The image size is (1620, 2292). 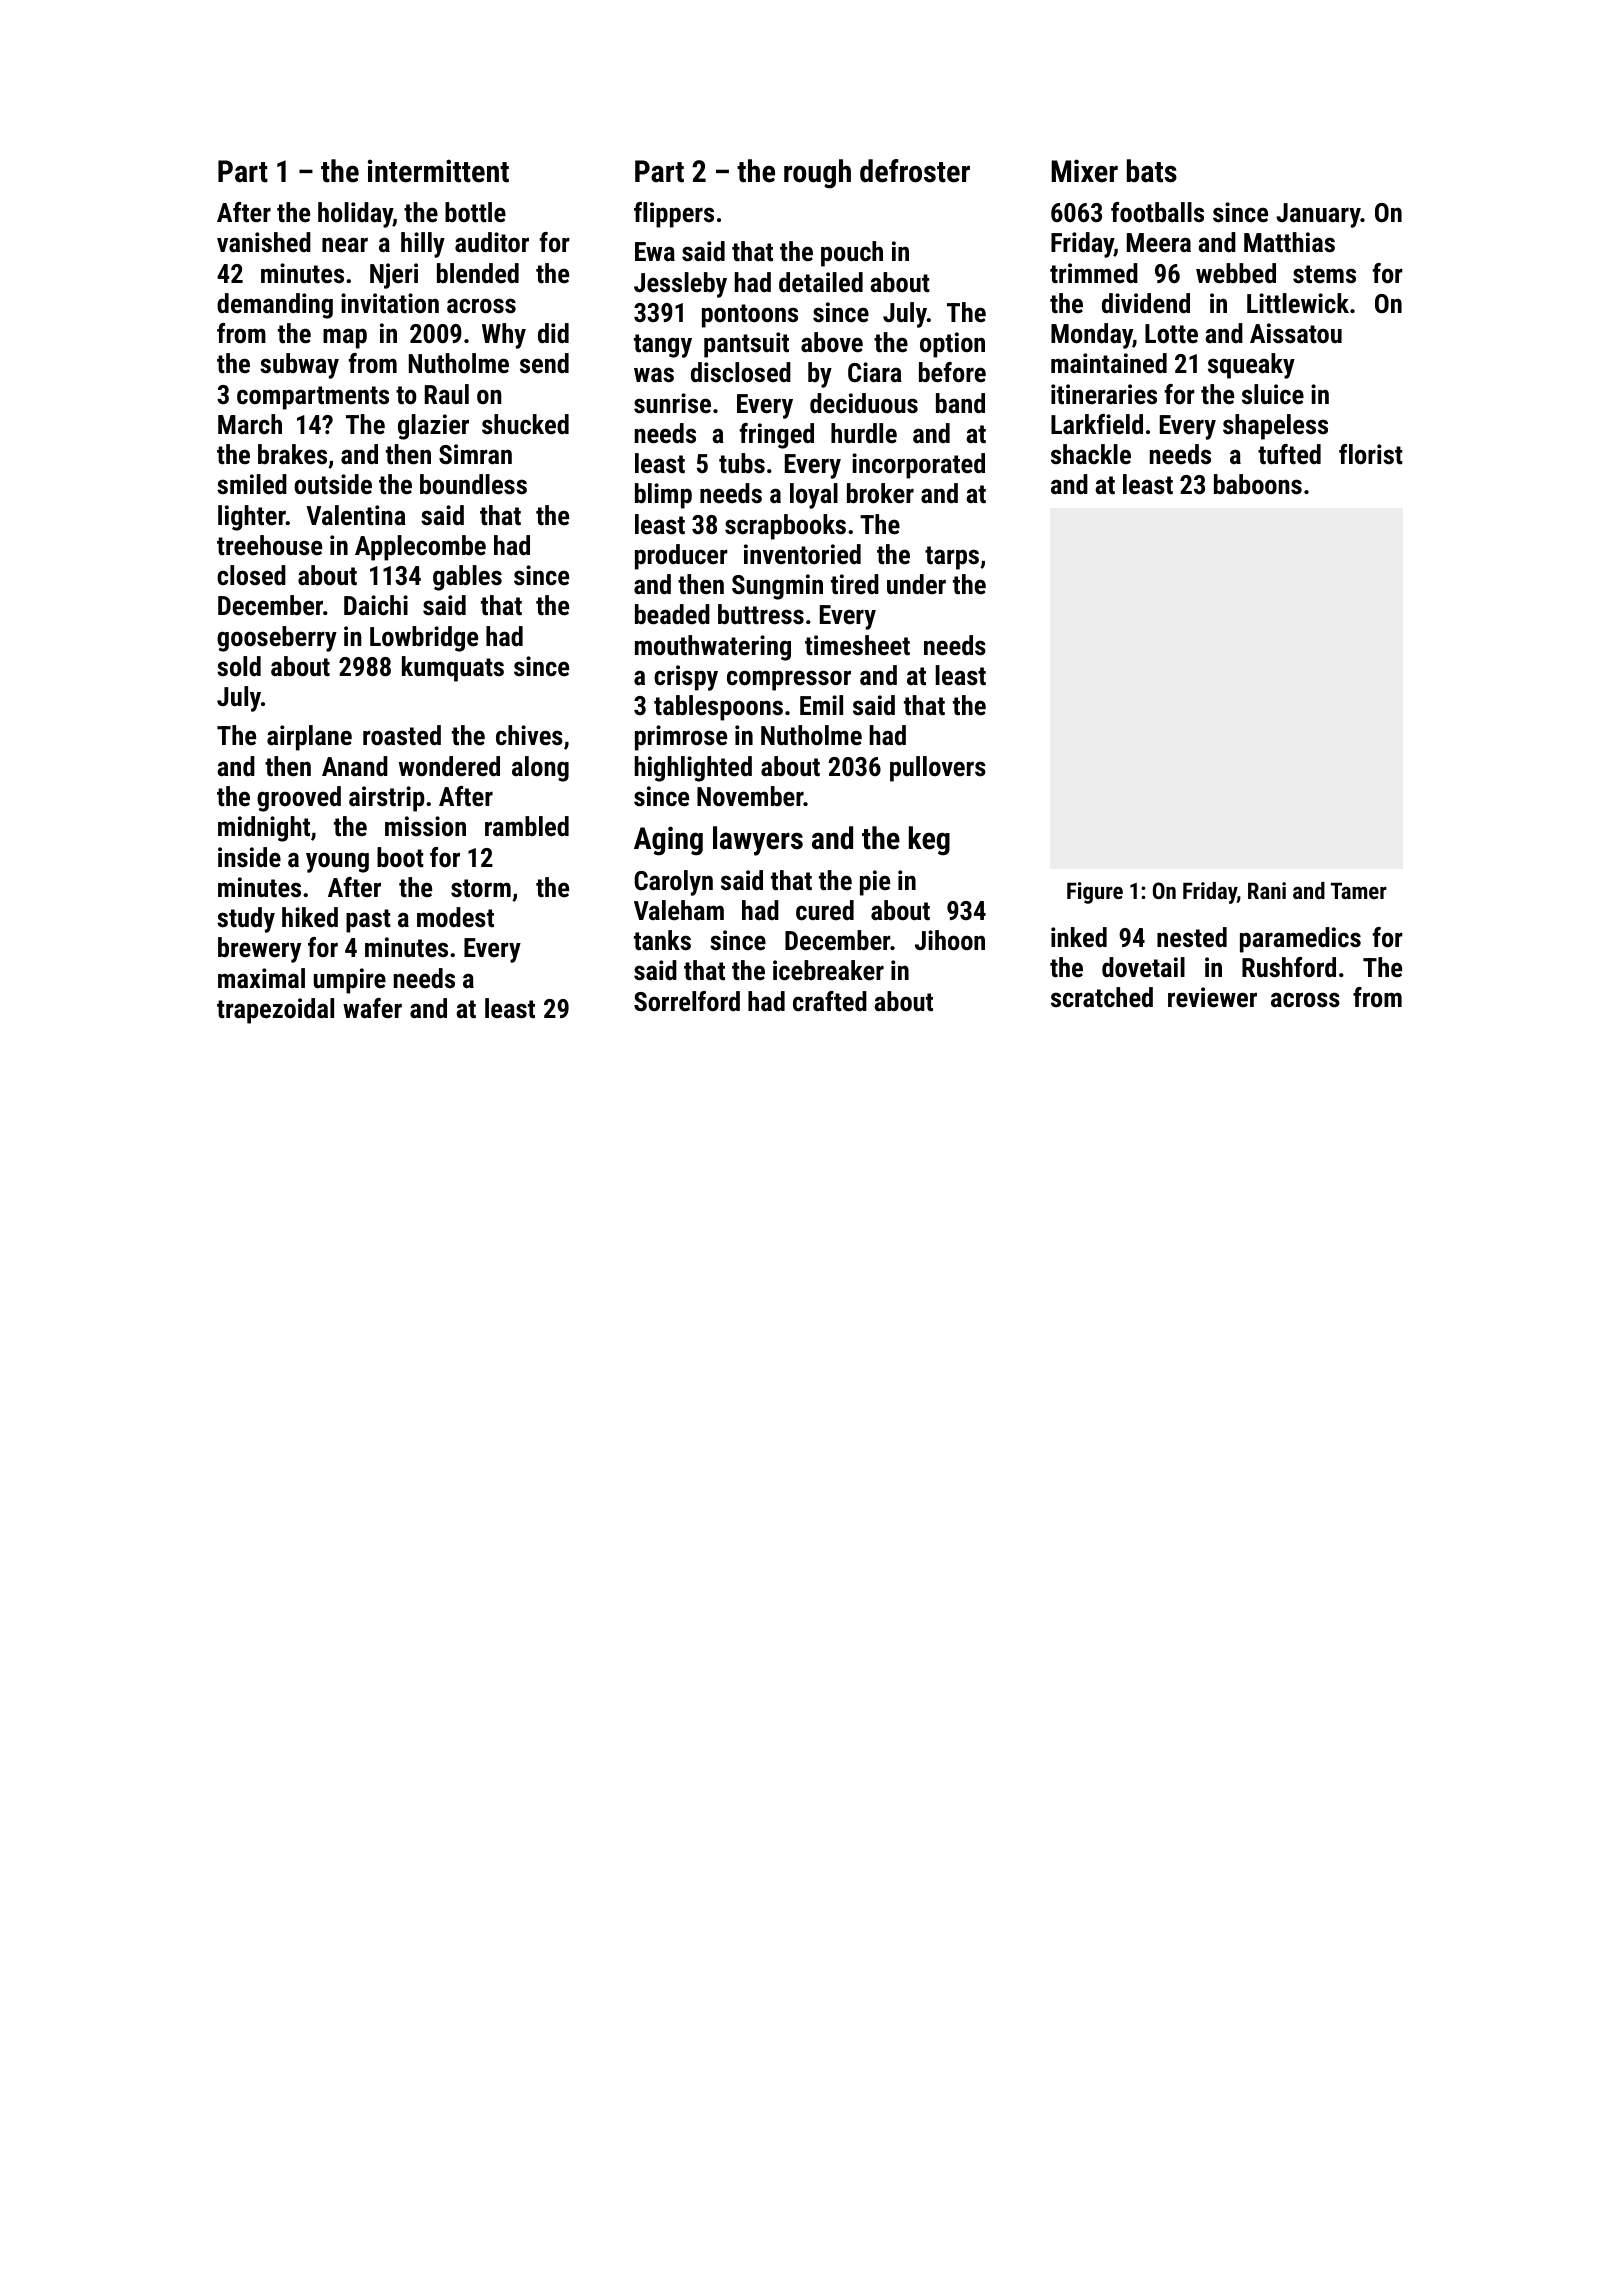 What do you see at coordinates (390, 303) in the document?
I see `invitation` at bounding box center [390, 303].
